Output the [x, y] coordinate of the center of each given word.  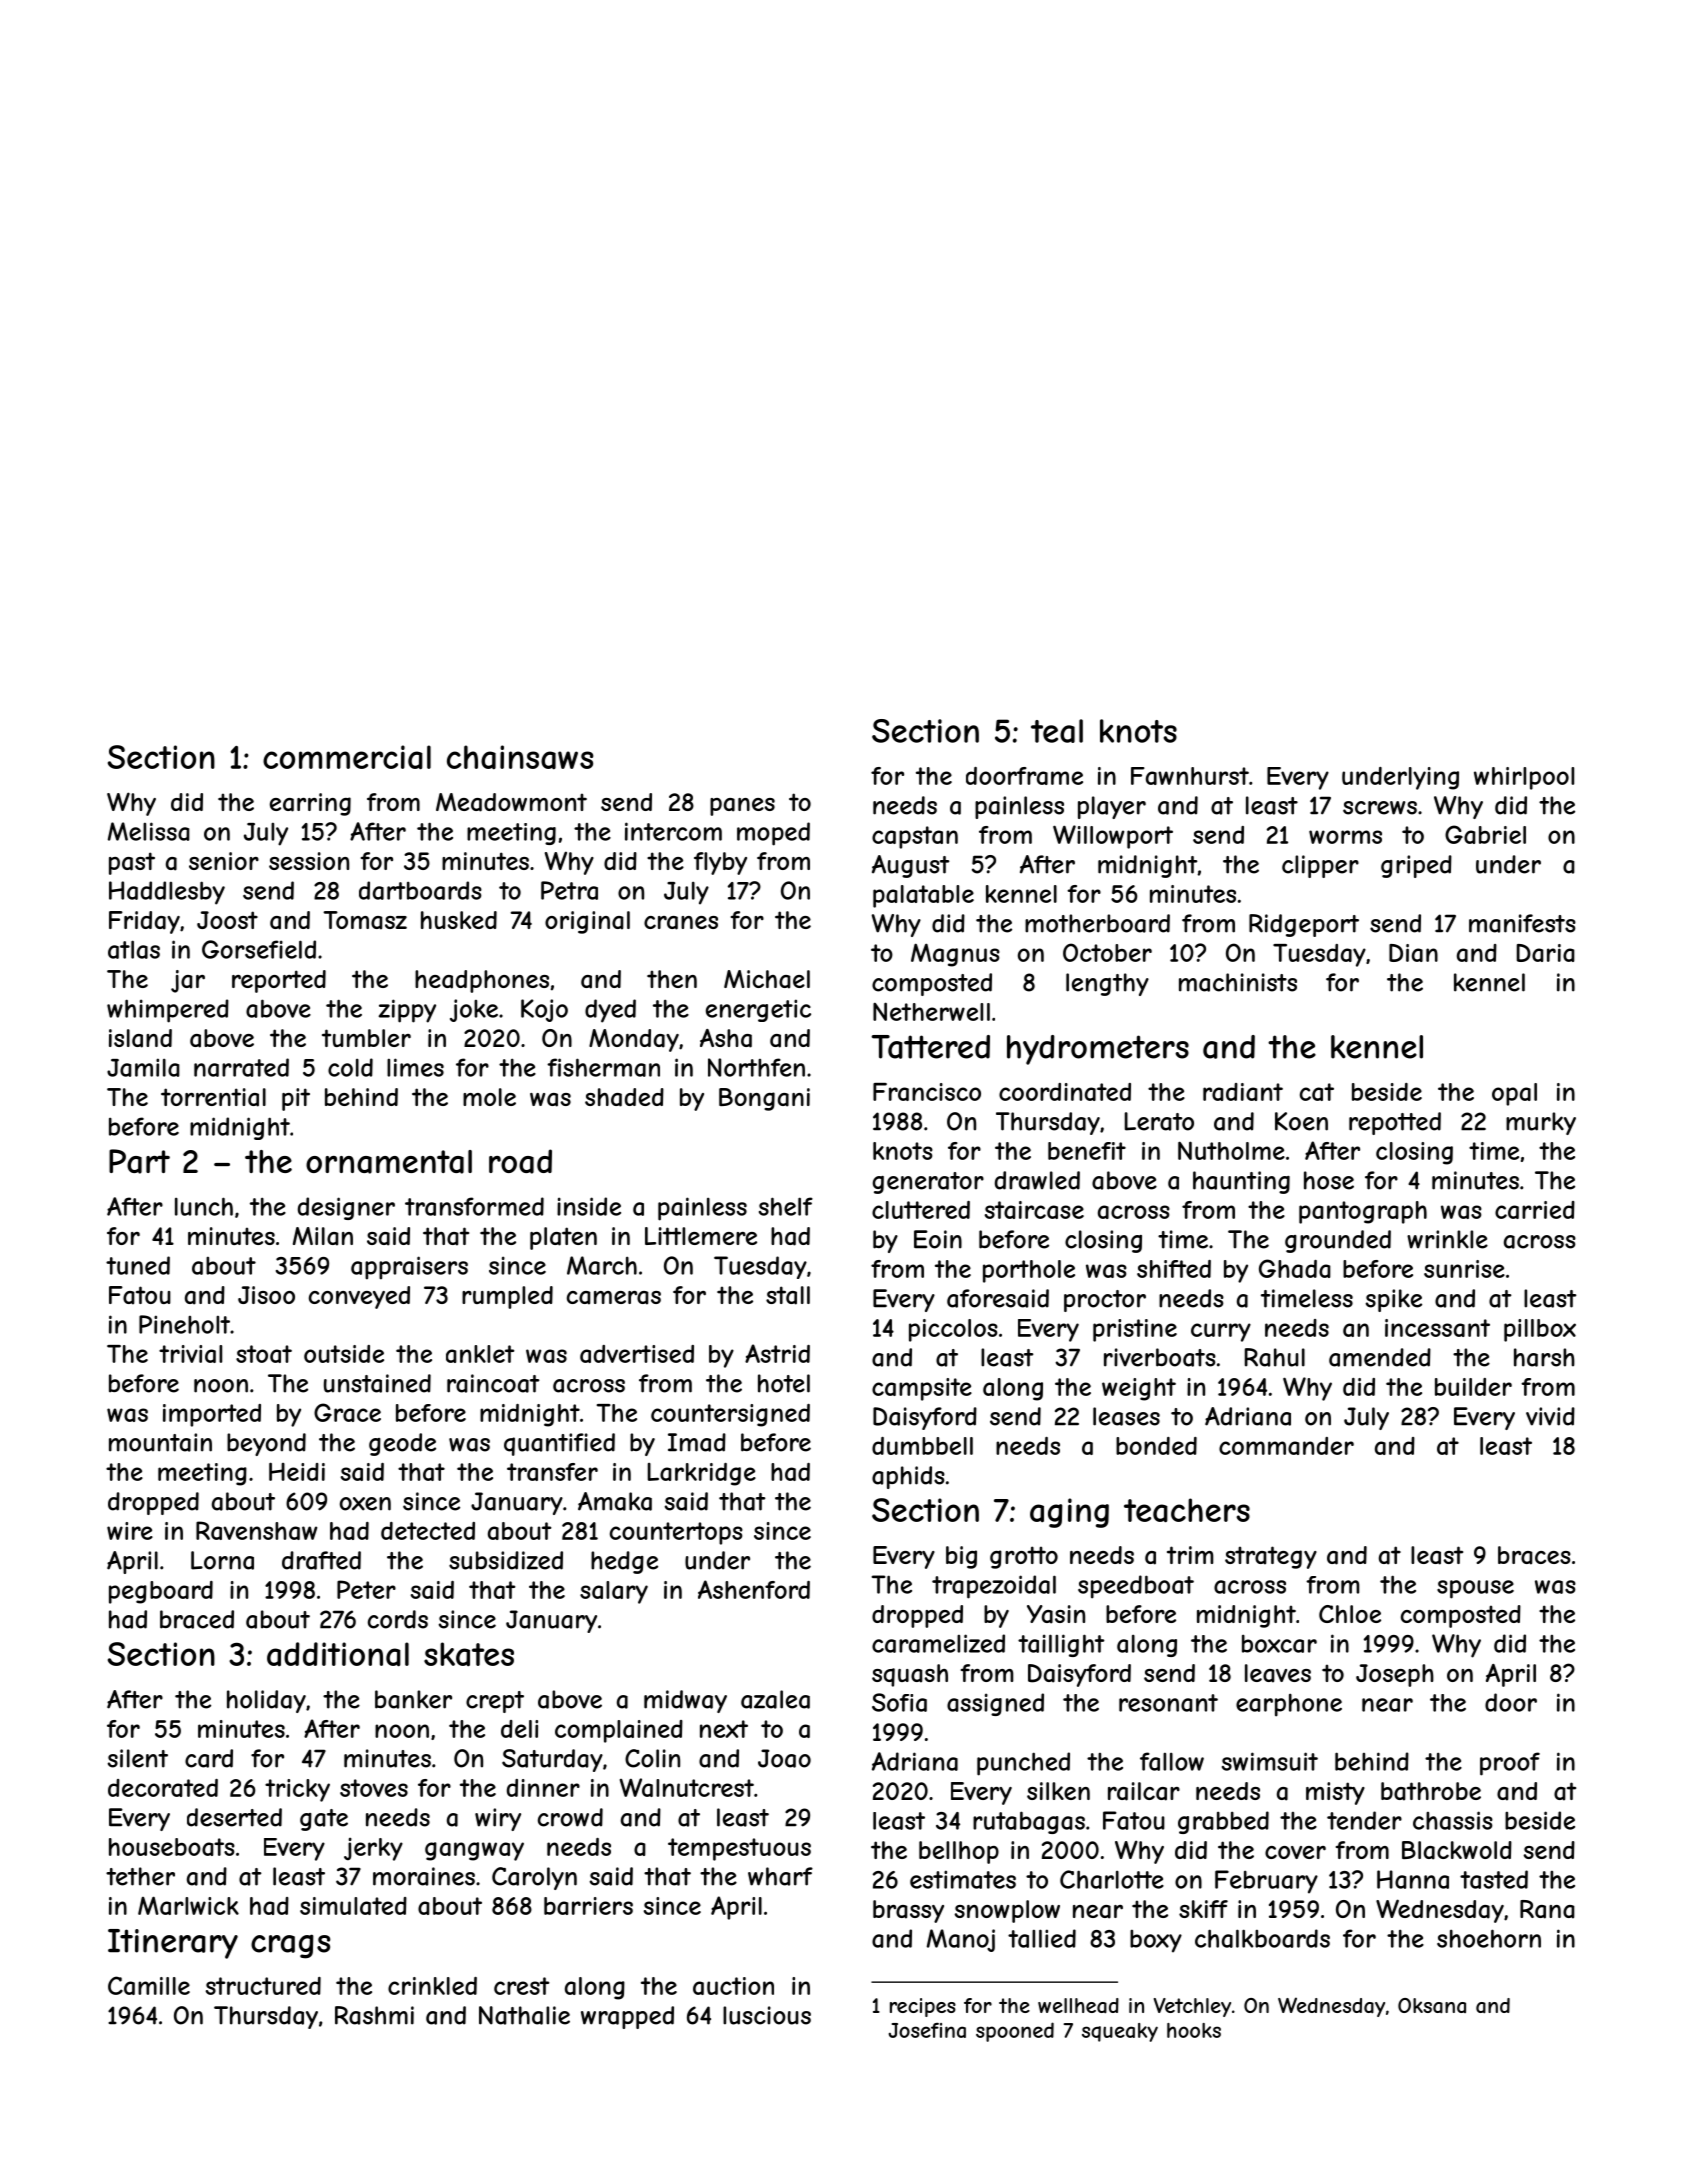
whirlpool [1524, 778]
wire [130, 1531]
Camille [149, 1985]
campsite [922, 1389]
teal [1057, 731]
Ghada [1295, 1268]
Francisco [927, 1092]
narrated [241, 1067]
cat [1317, 1092]
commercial [347, 757]
